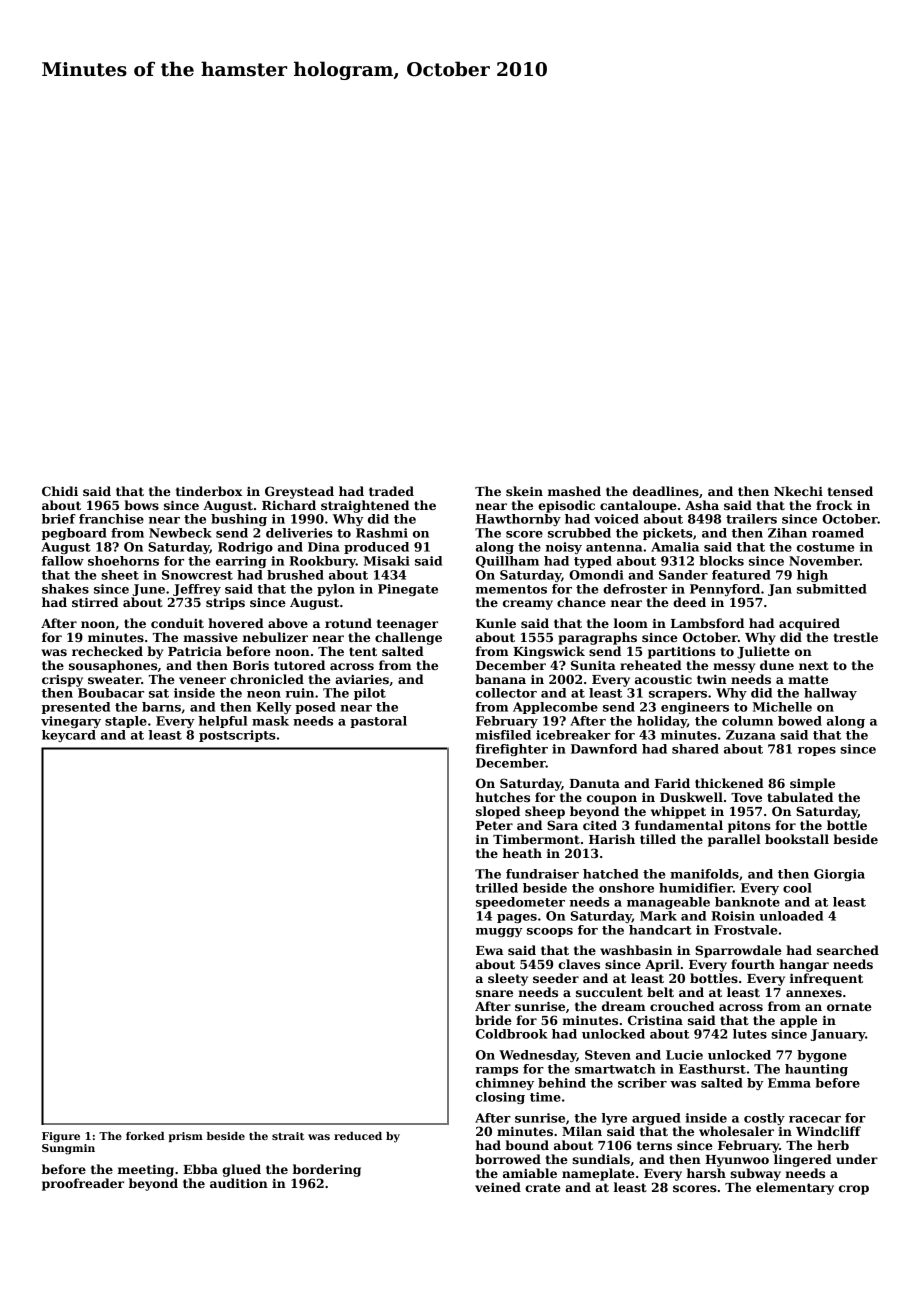 The image size is (924, 1308). Describe the element at coordinates (499, 932) in the image. I see `muggy` at that location.
